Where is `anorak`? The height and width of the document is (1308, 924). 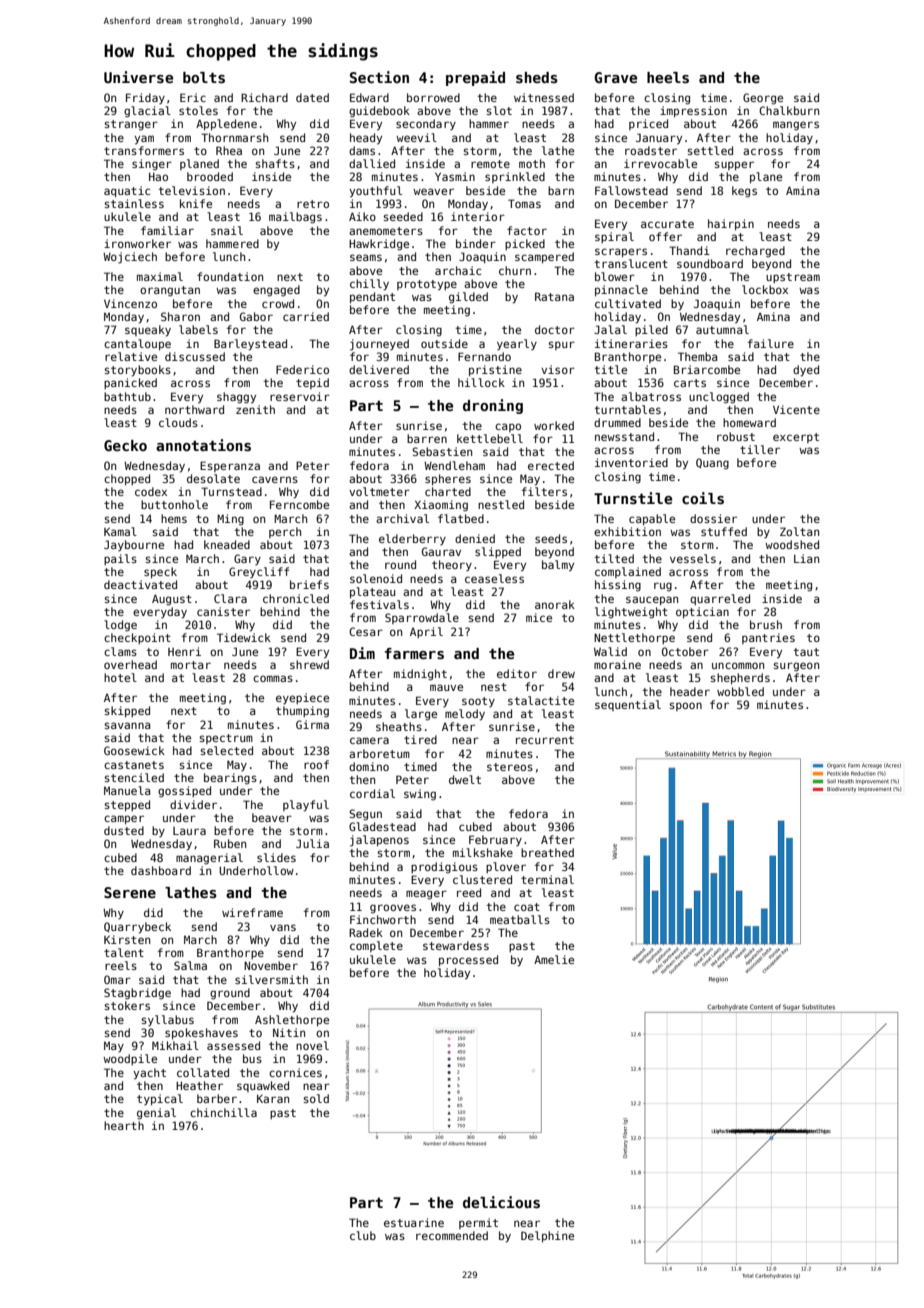 anorak is located at coordinates (555, 604).
